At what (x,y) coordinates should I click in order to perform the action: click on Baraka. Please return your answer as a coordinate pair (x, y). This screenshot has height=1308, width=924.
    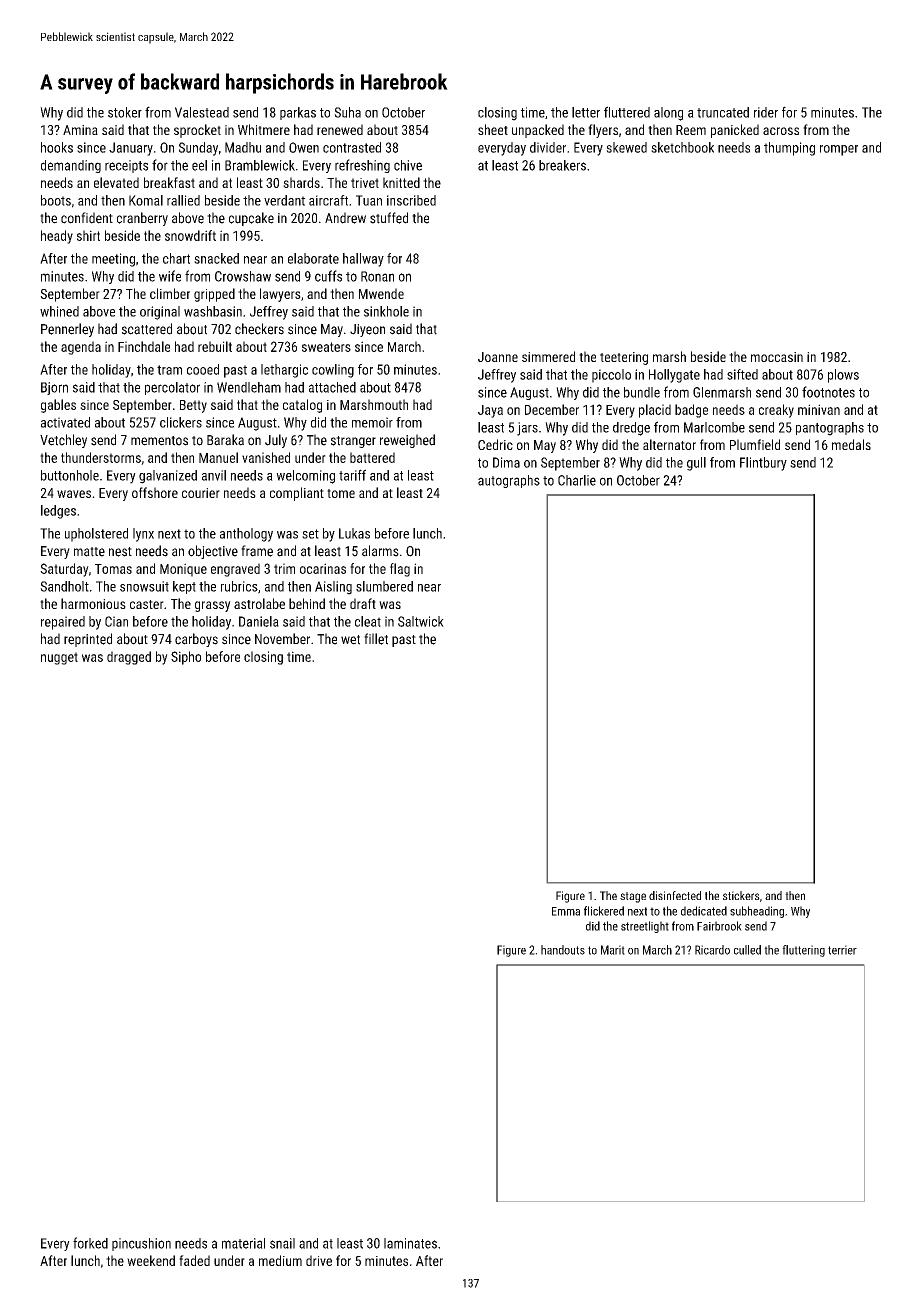
    Looking at the image, I should click on (225, 440).
